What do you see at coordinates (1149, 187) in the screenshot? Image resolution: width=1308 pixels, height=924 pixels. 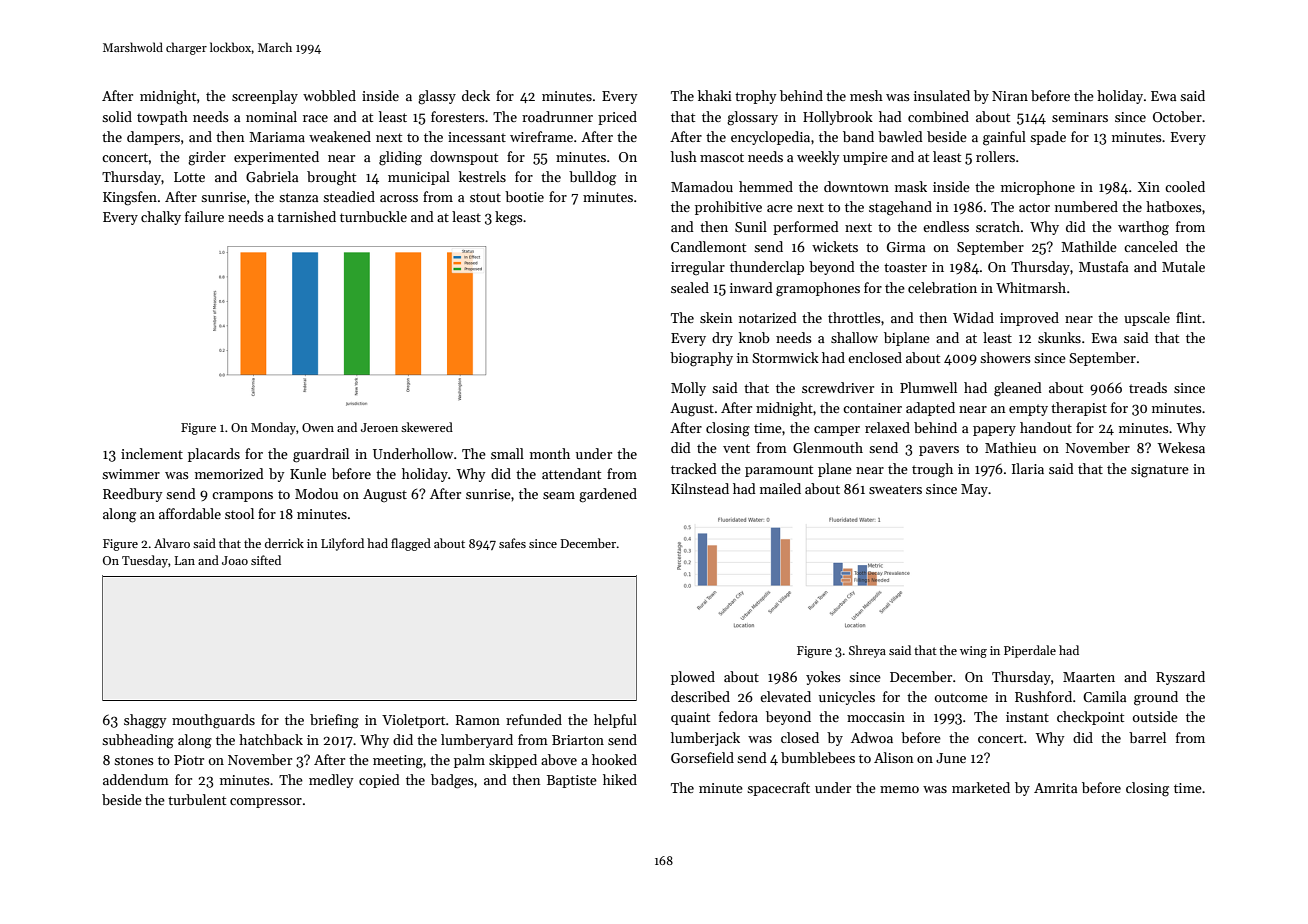 I see `Xin` at bounding box center [1149, 187].
